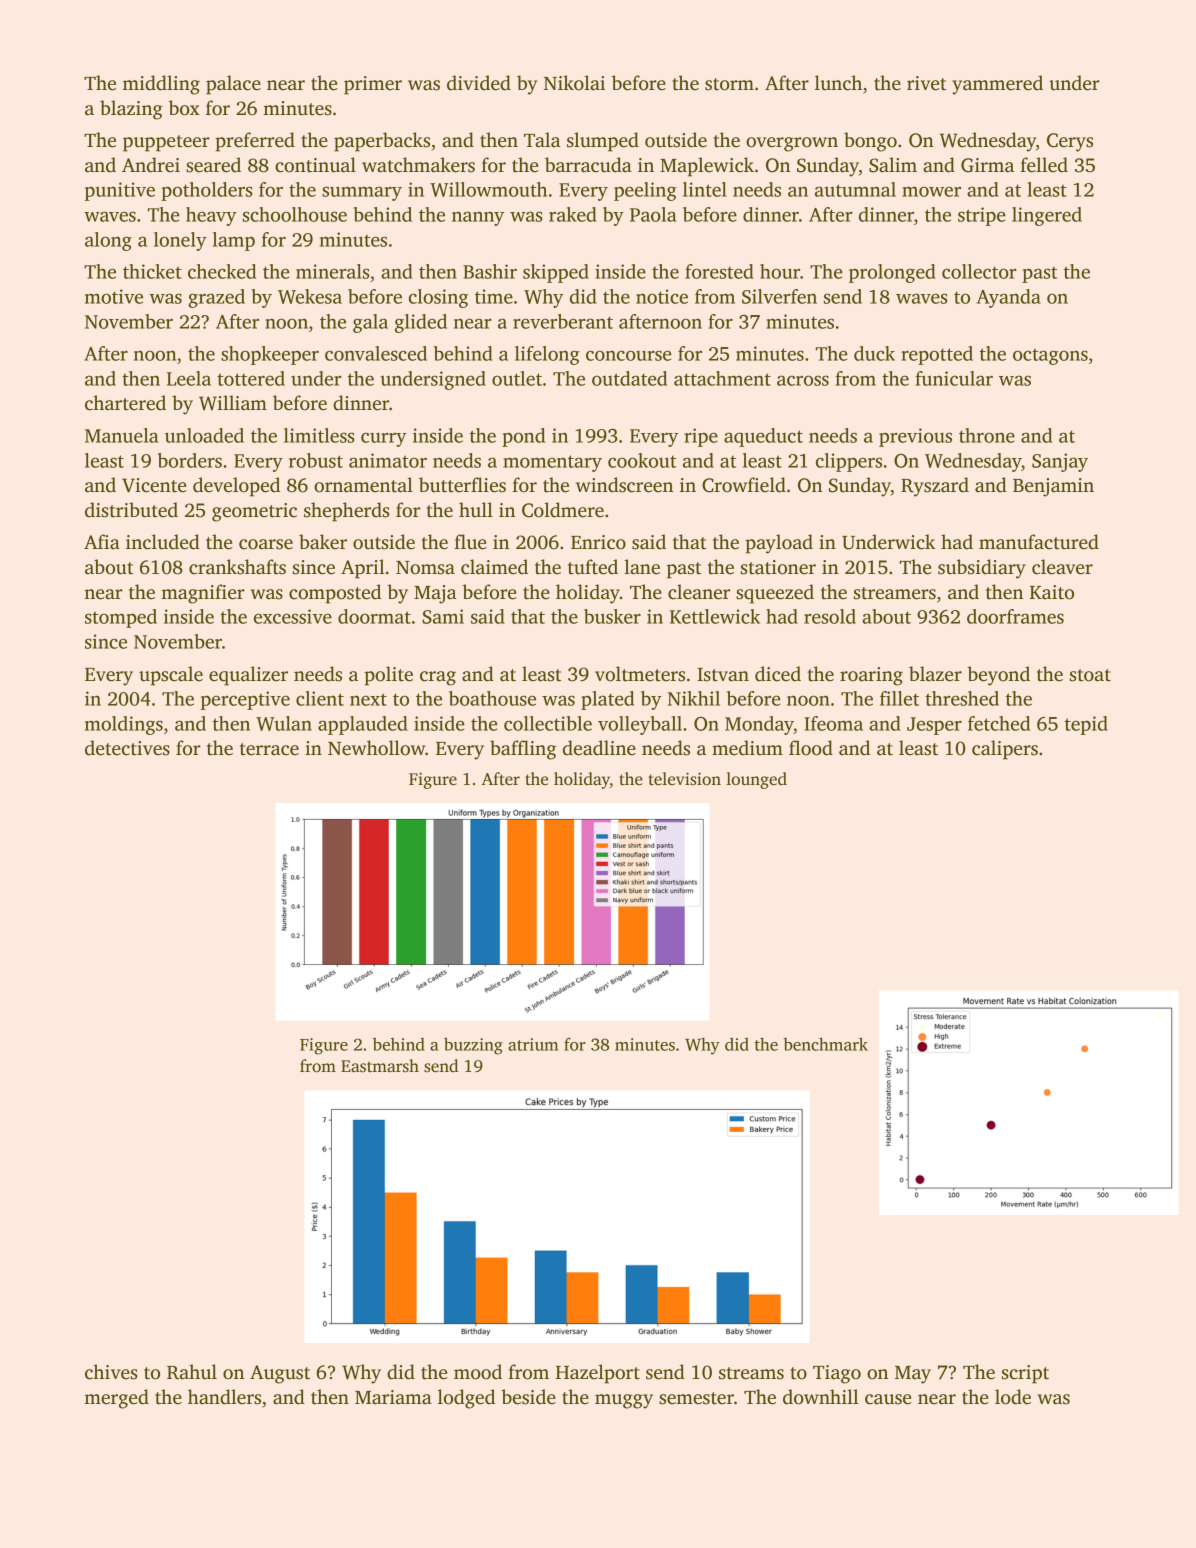  What do you see at coordinates (542, 140) in the document?
I see `Tala` at bounding box center [542, 140].
